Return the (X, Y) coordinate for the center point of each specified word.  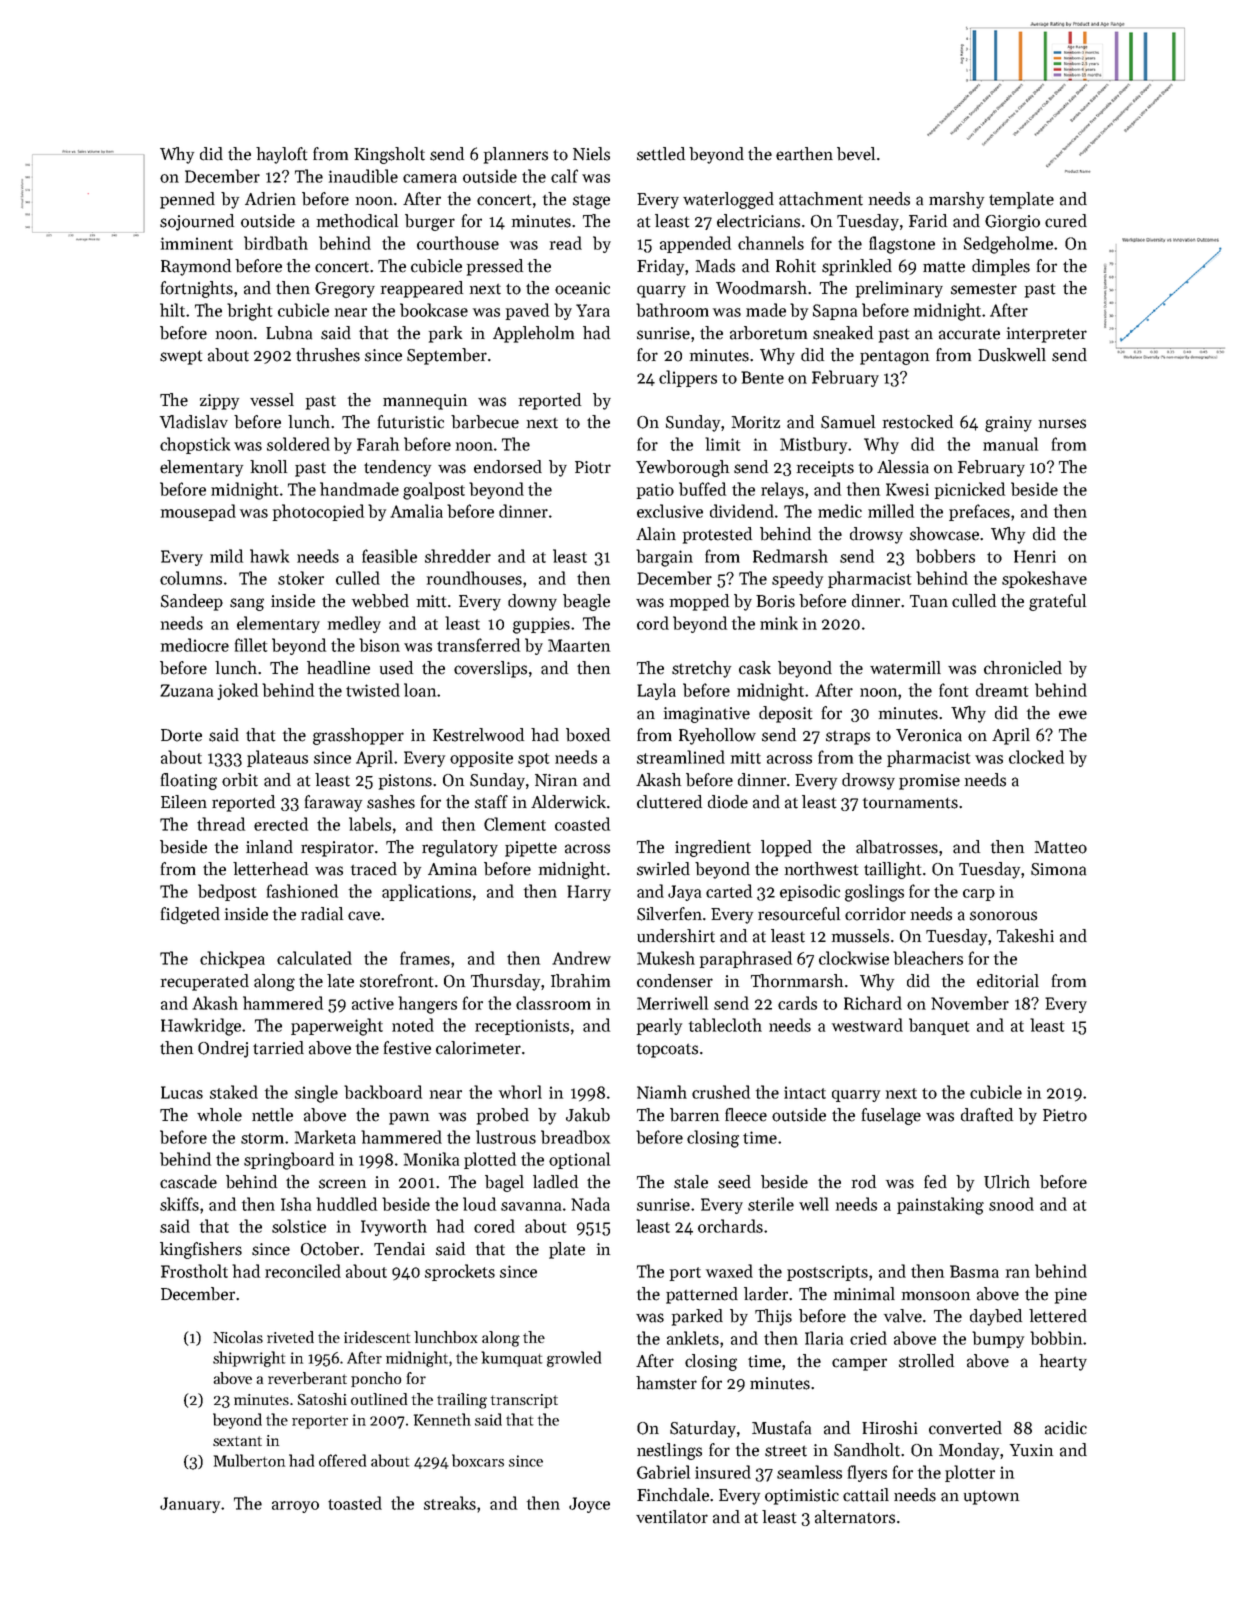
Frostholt (194, 1271)
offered (342, 1460)
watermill (905, 668)
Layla (656, 691)
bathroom (672, 310)
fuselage (891, 1116)
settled (661, 154)
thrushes (328, 355)
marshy (956, 200)
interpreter (1047, 335)
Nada (590, 1204)
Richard (873, 1003)
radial (322, 914)
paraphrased (746, 959)
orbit (240, 780)
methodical (357, 221)
